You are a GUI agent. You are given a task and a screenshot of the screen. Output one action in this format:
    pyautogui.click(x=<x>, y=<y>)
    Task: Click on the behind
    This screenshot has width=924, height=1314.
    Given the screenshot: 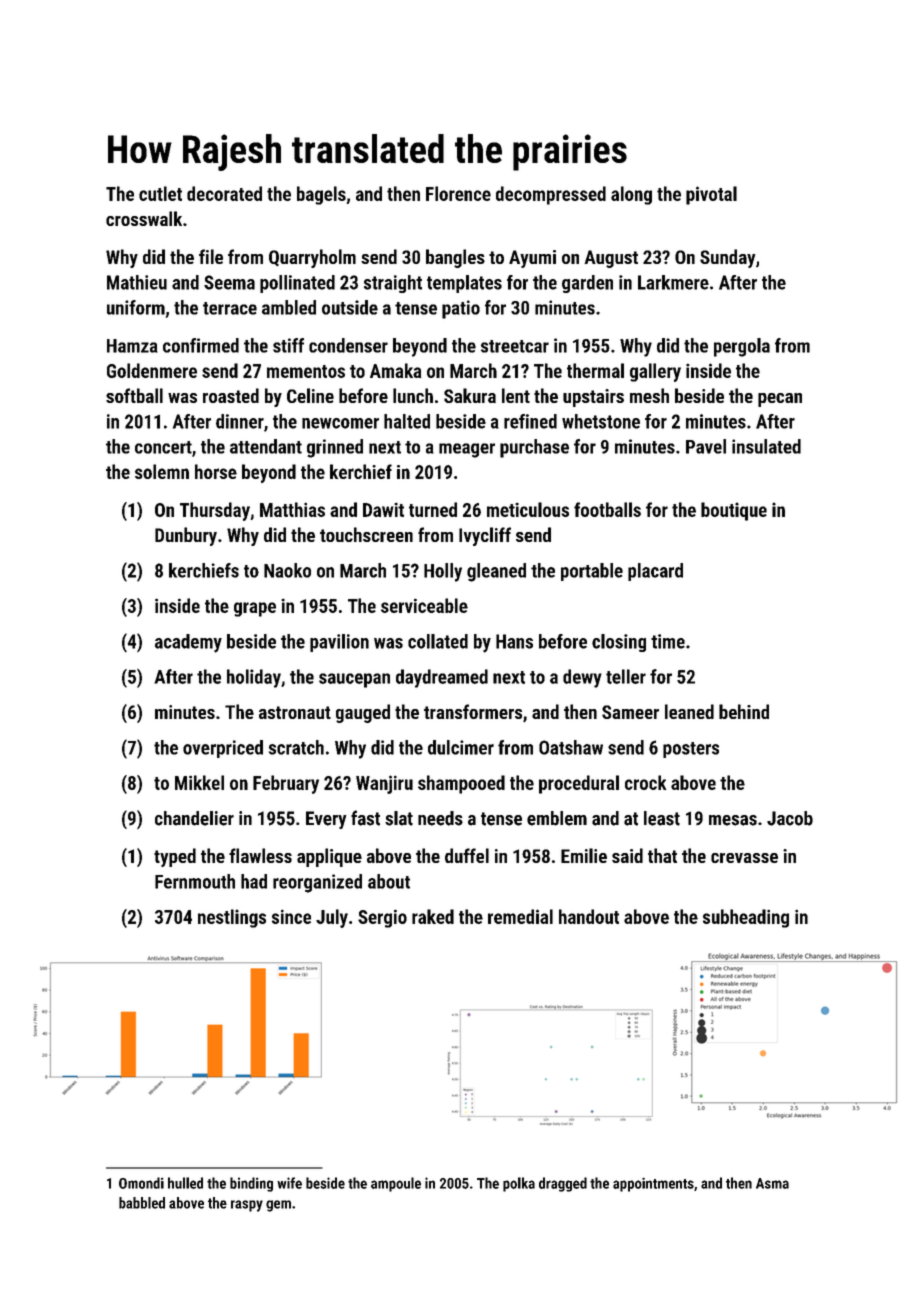 What is the action you would take?
    pyautogui.click(x=744, y=711)
